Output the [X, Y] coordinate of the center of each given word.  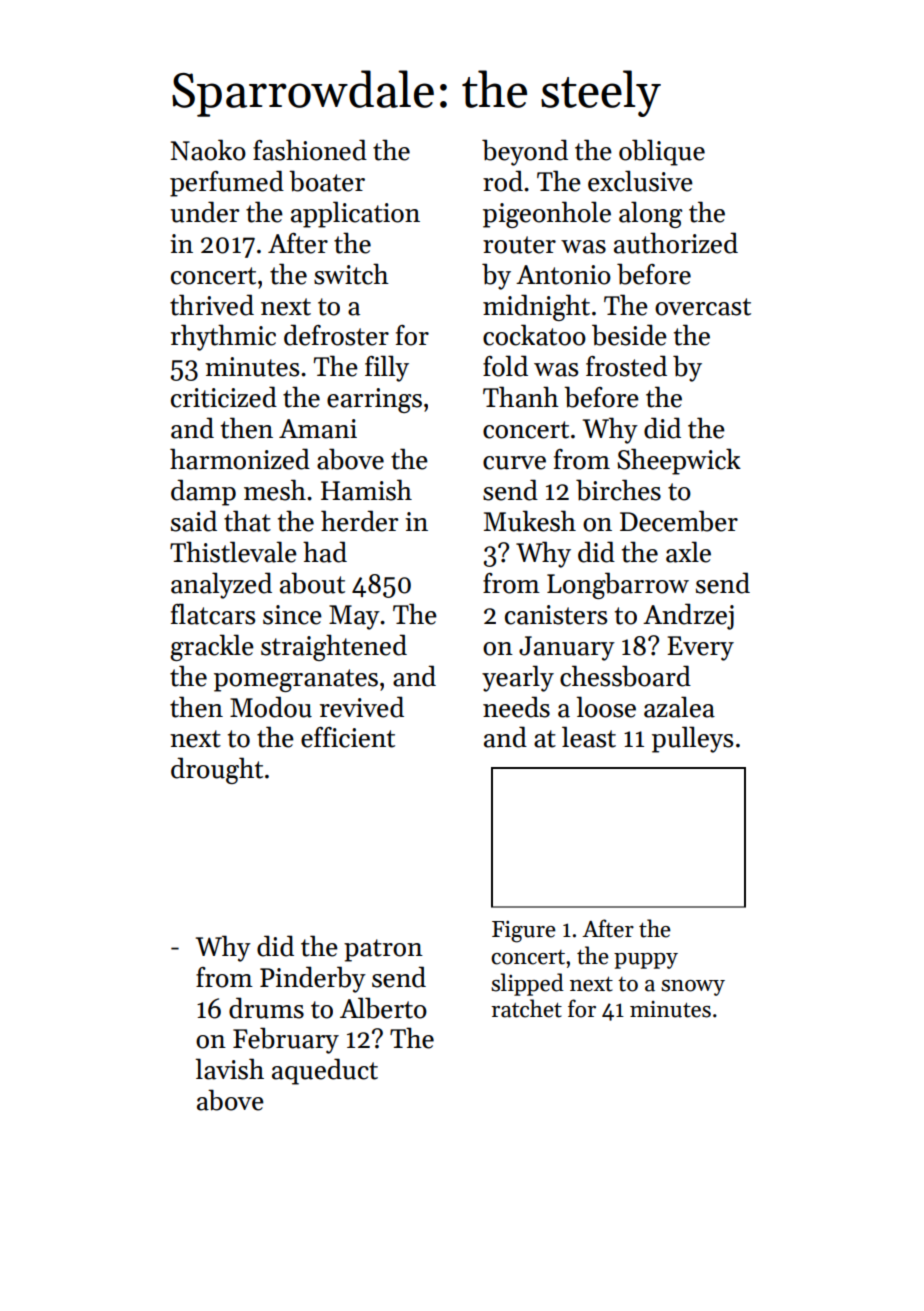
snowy [693, 988]
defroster [336, 335]
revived [362, 707]
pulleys [692, 739]
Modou [271, 707]
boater [327, 181]
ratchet [526, 1008]
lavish [229, 1069]
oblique [662, 152]
